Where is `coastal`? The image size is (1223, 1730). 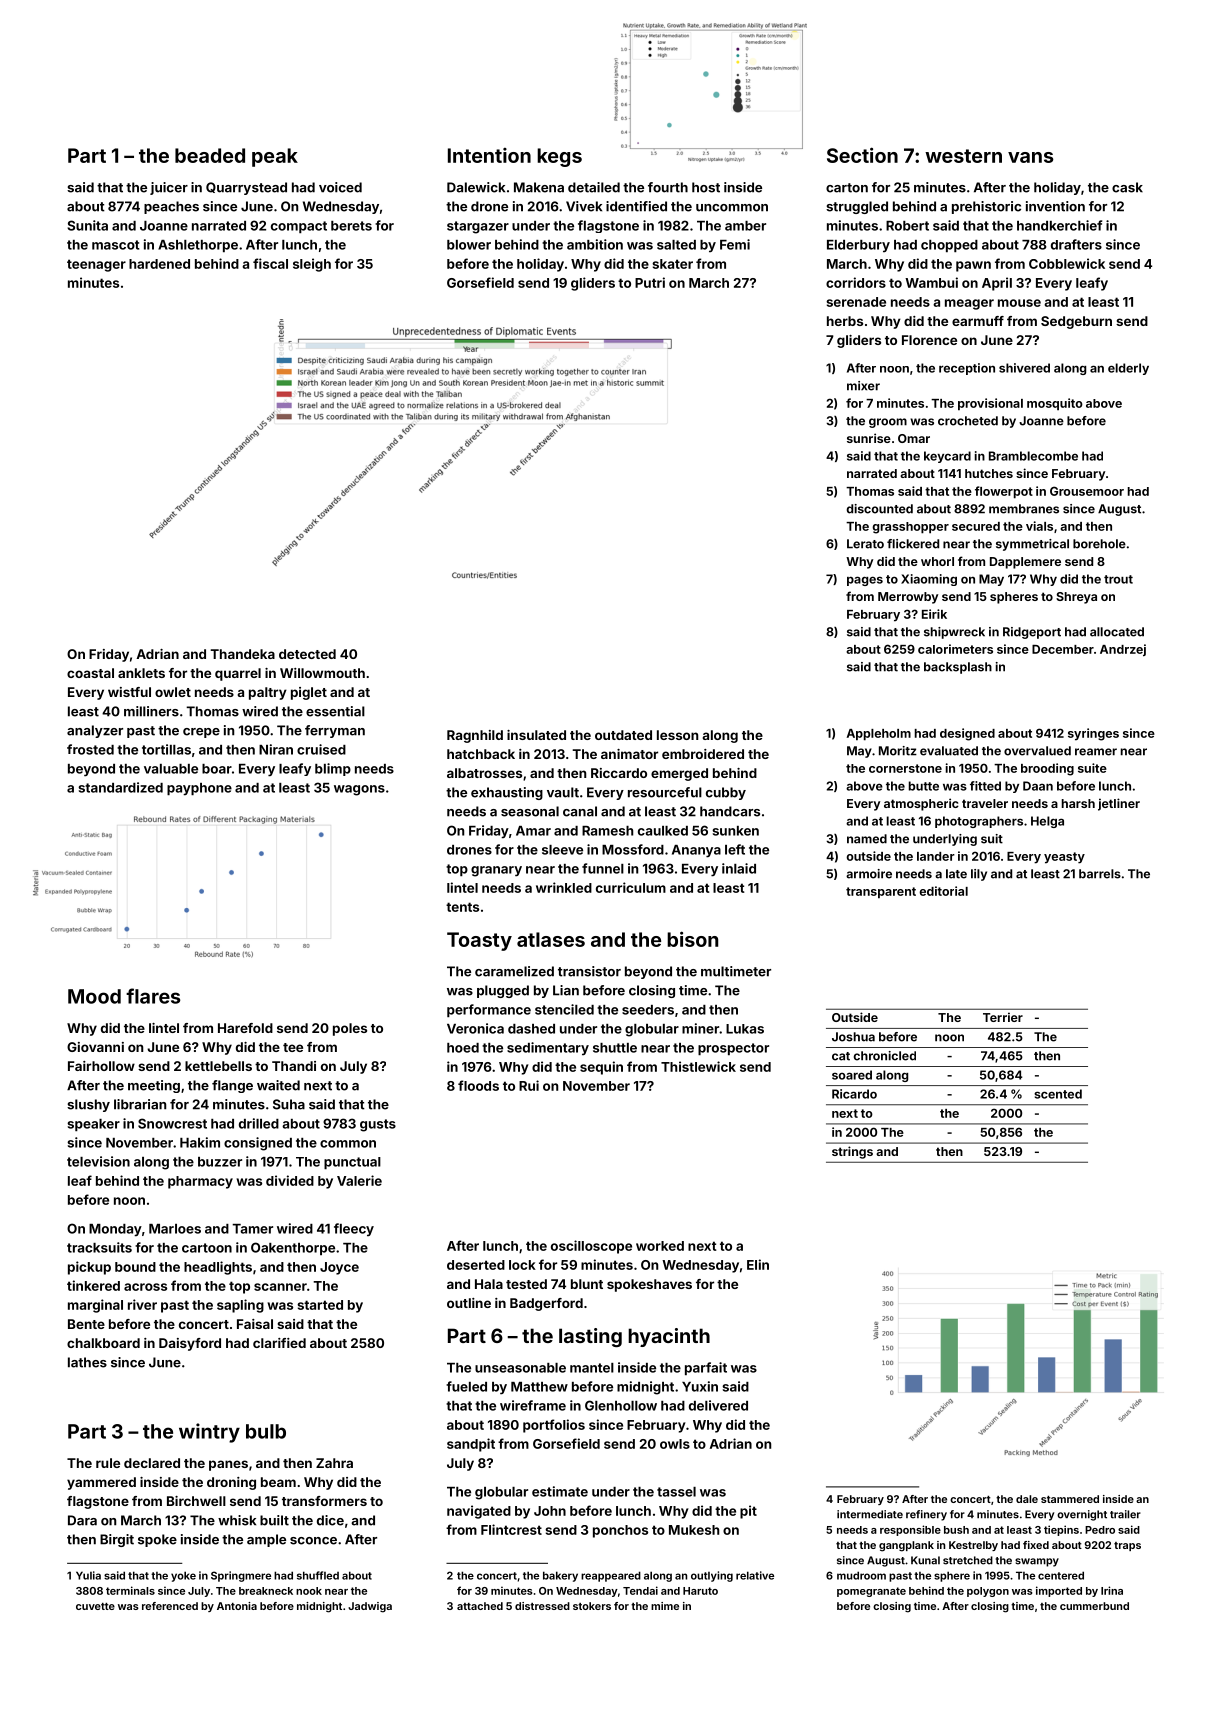
coastal is located at coordinates (90, 673).
